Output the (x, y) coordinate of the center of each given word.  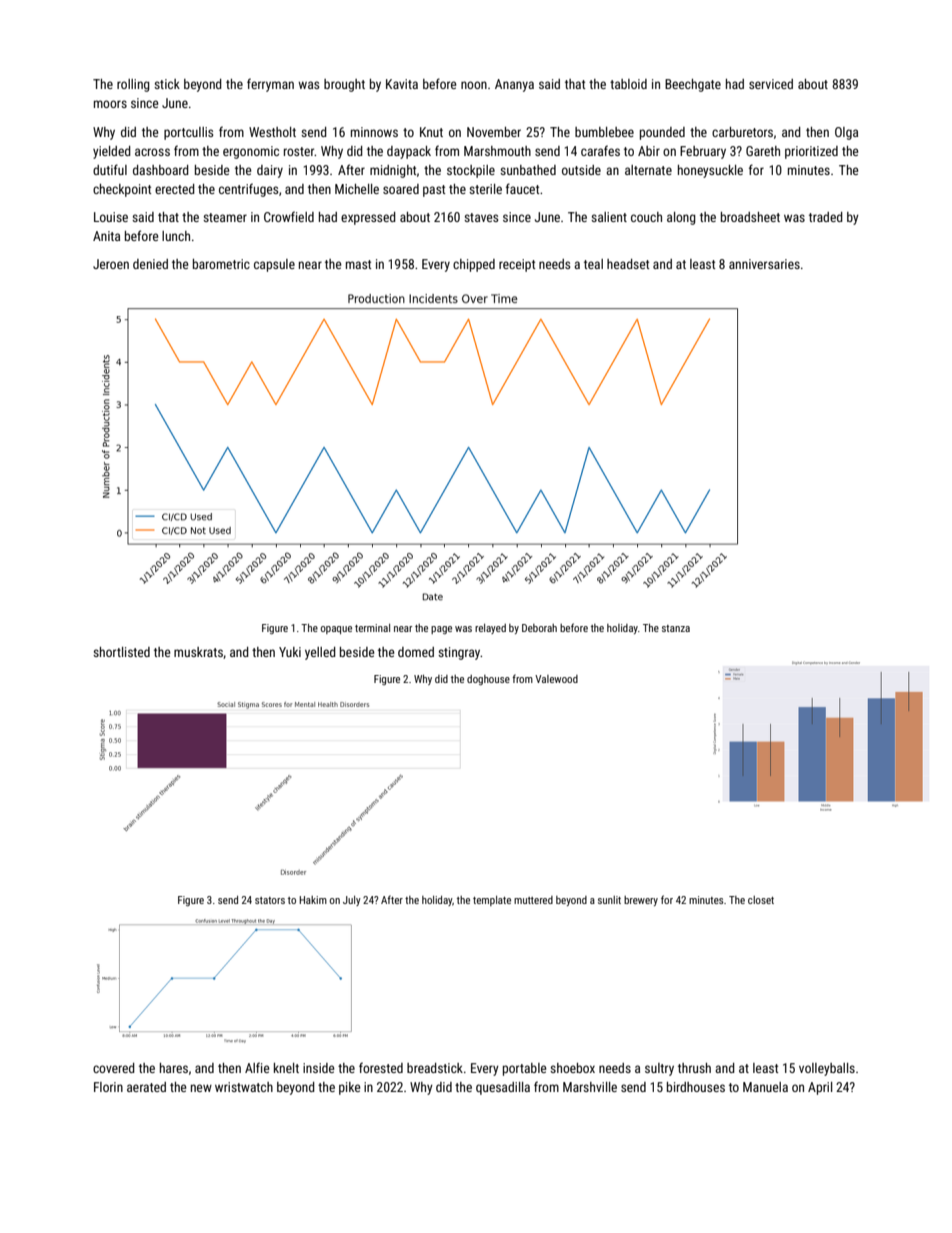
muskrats (198, 652)
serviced (771, 84)
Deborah (539, 628)
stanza (676, 628)
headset (628, 264)
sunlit (609, 900)
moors (110, 104)
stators (270, 900)
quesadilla (503, 1088)
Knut (431, 132)
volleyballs (827, 1069)
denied (150, 264)
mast (358, 264)
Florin (108, 1087)
